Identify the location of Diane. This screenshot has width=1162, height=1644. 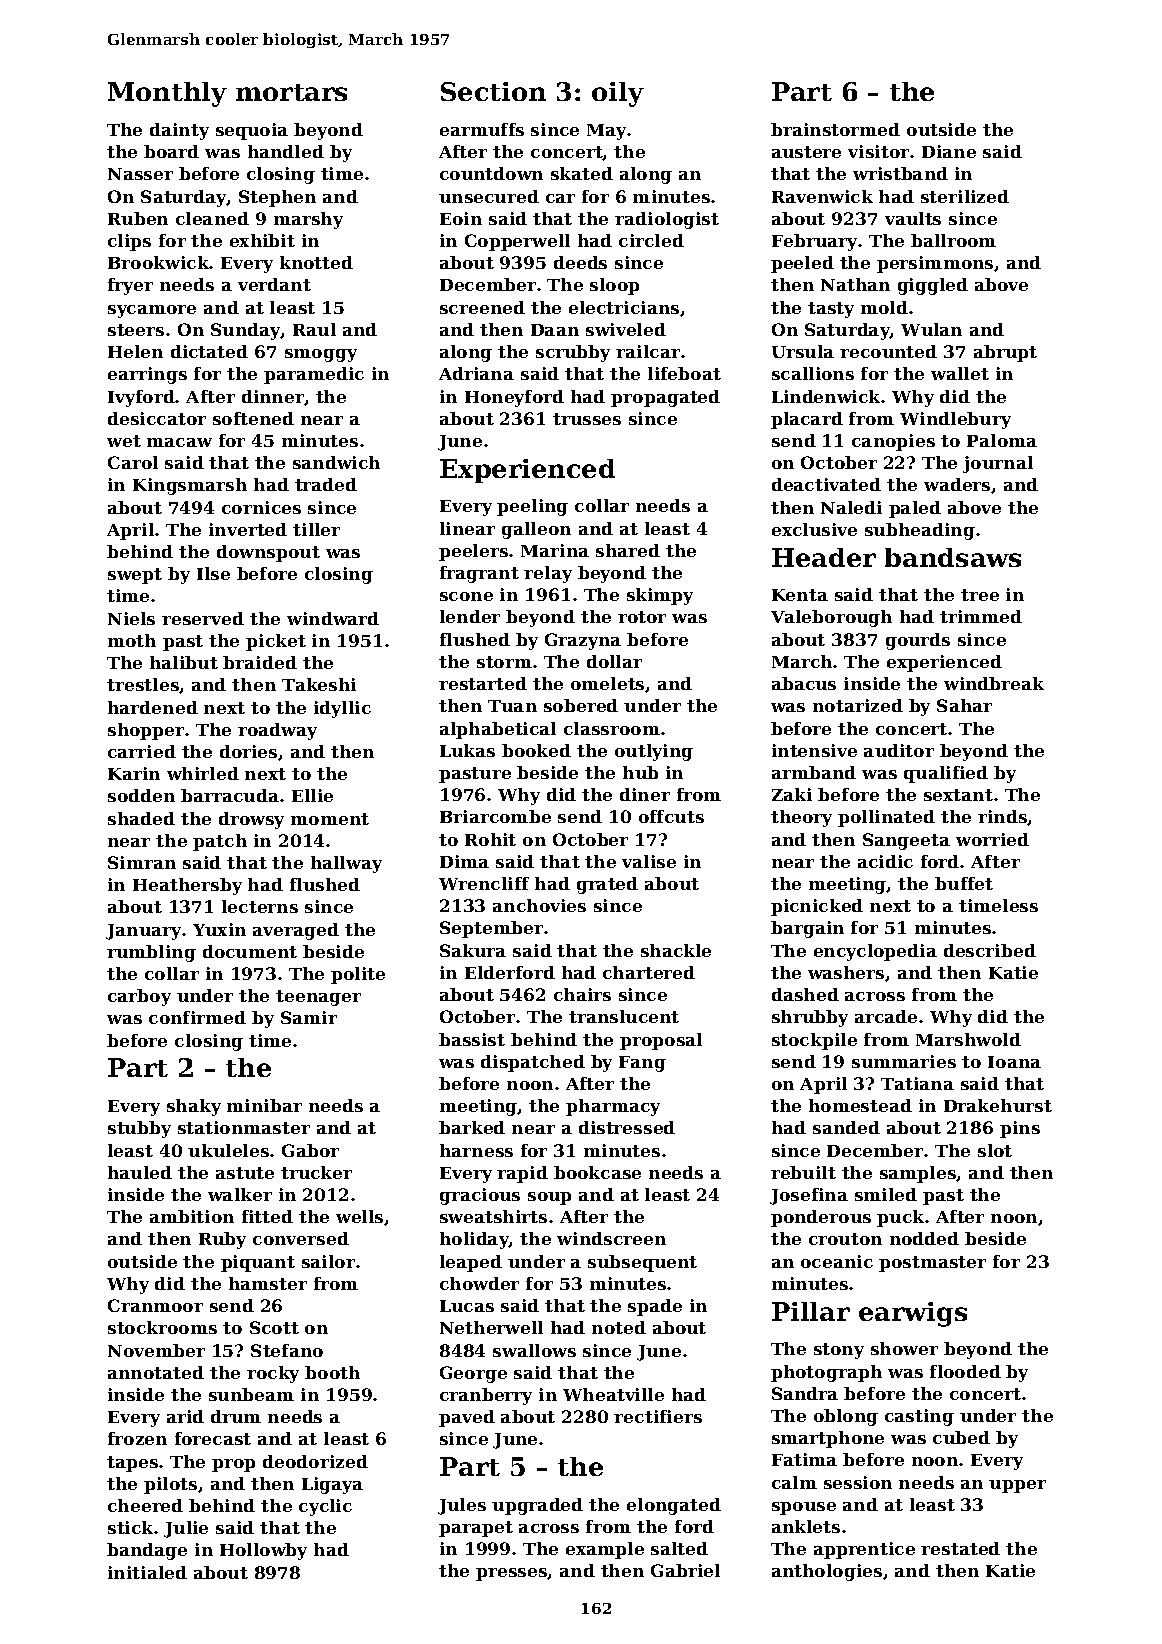
(949, 151).
